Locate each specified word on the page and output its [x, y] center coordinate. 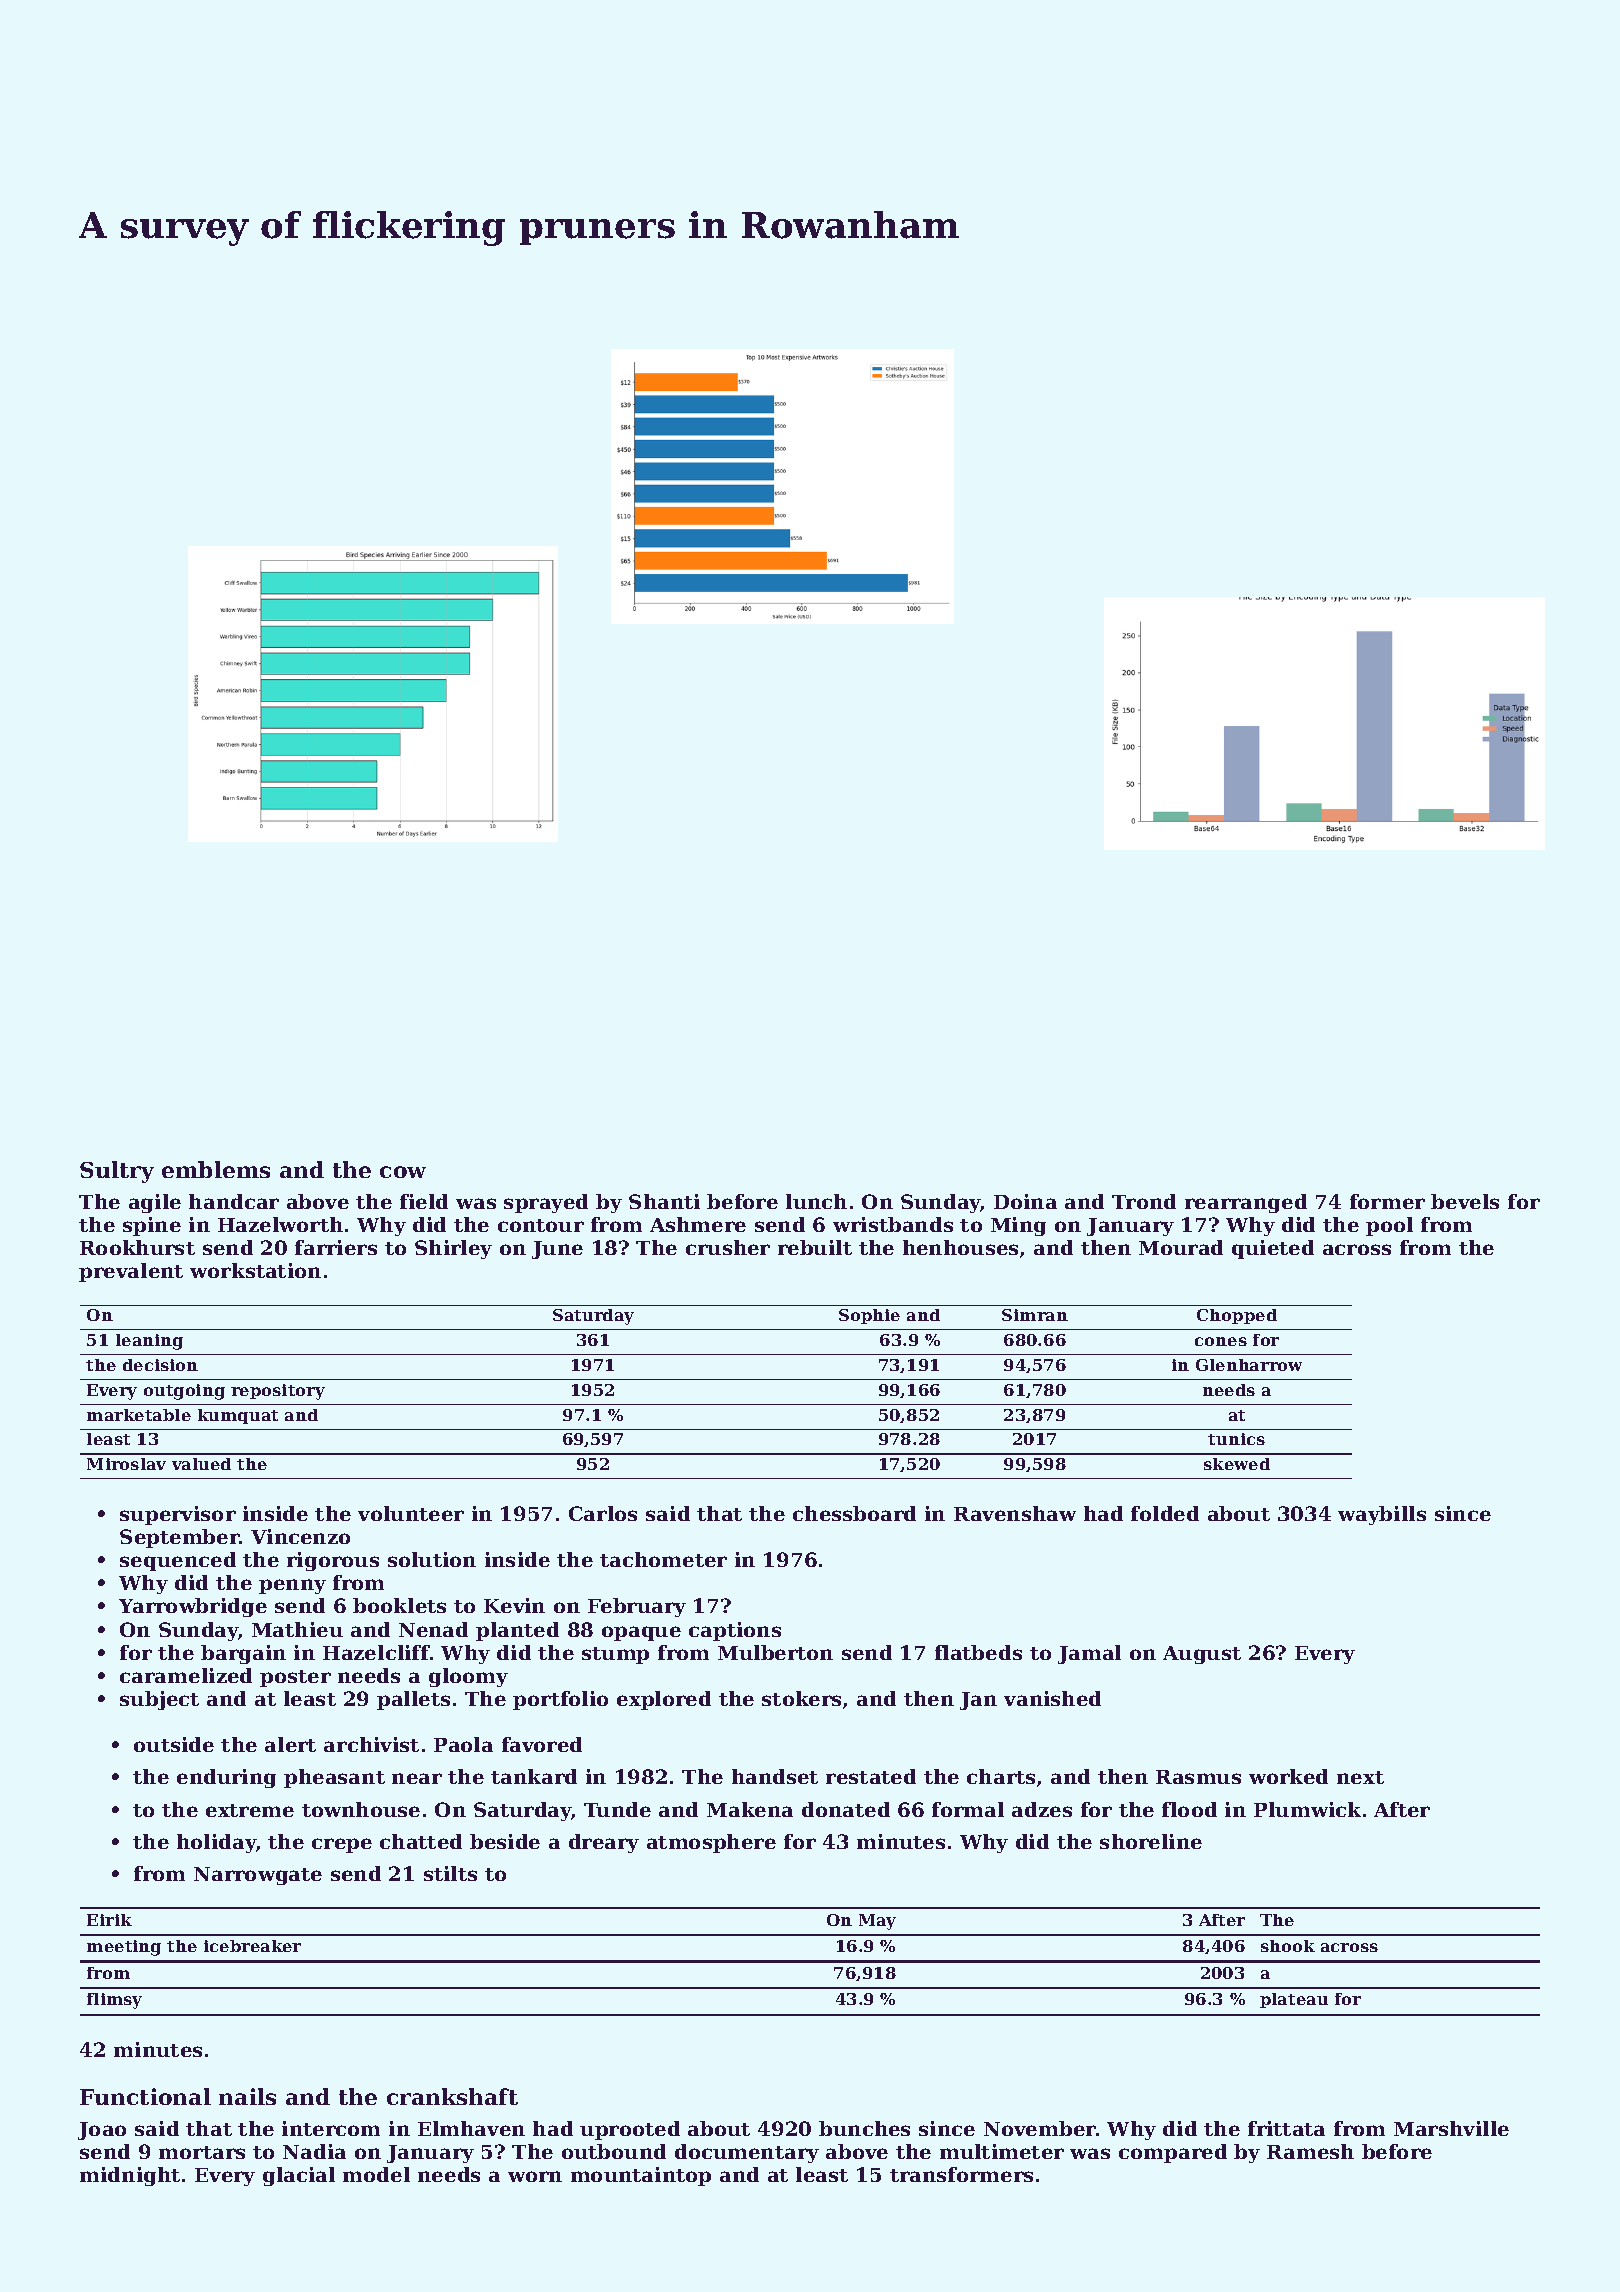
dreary [604, 1843]
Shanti [664, 1201]
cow [403, 1172]
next [1360, 1777]
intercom [331, 2128]
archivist [371, 1744]
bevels [1465, 1201]
